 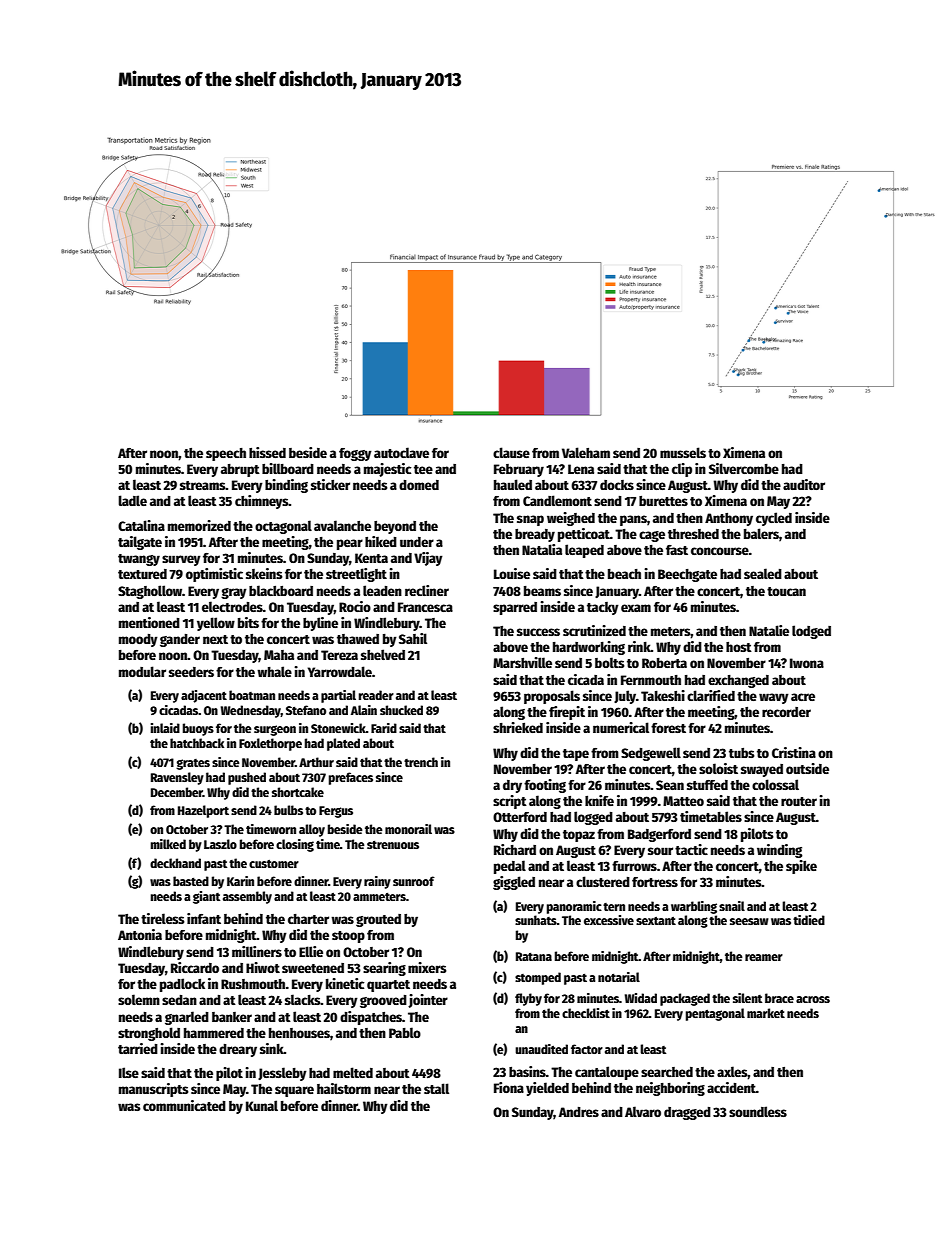 I want to click on Kunal, so click(x=262, y=1105).
